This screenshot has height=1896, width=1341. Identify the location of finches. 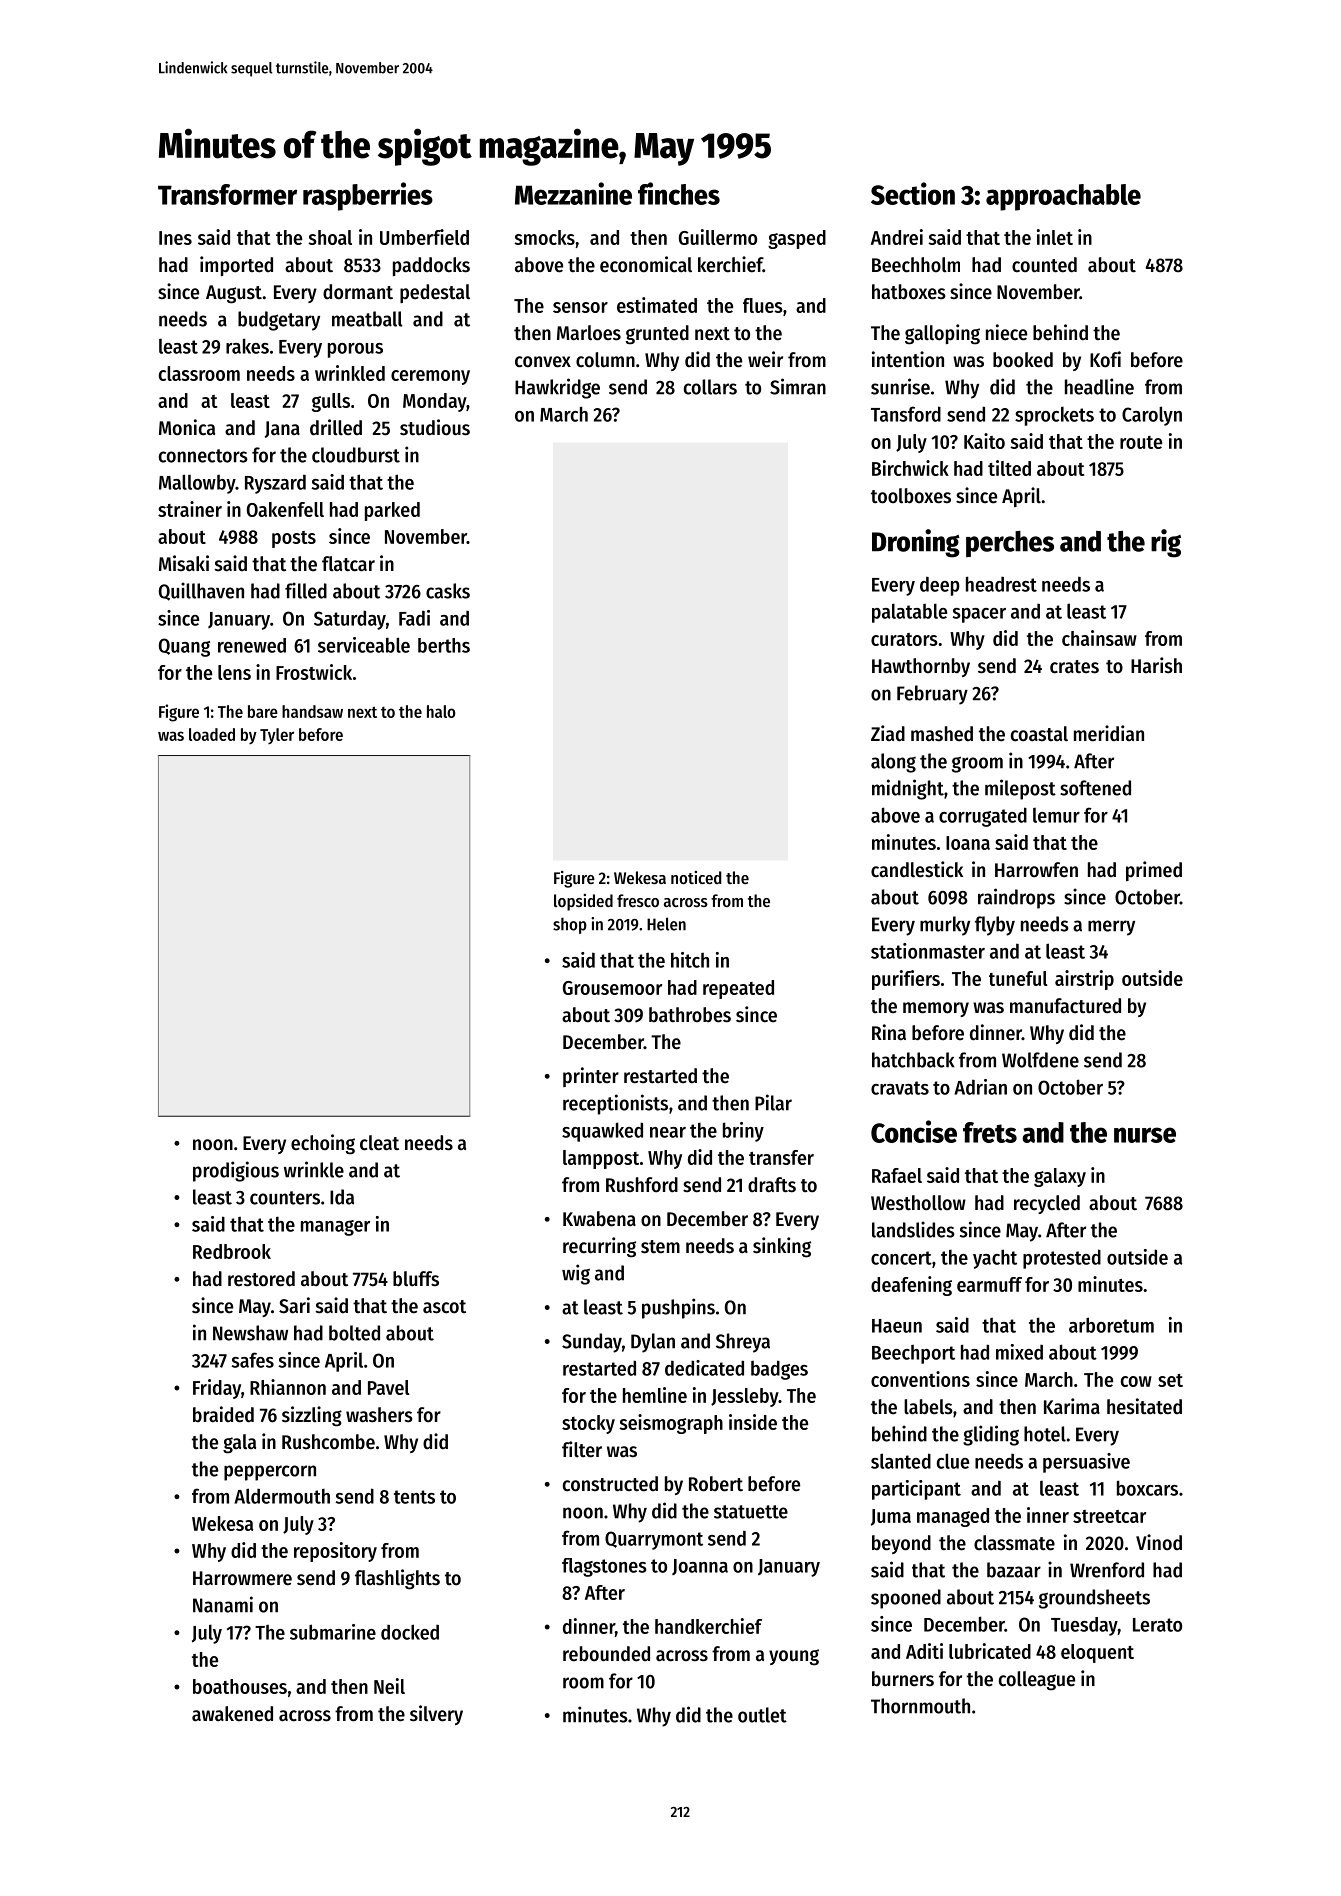
(679, 193).
